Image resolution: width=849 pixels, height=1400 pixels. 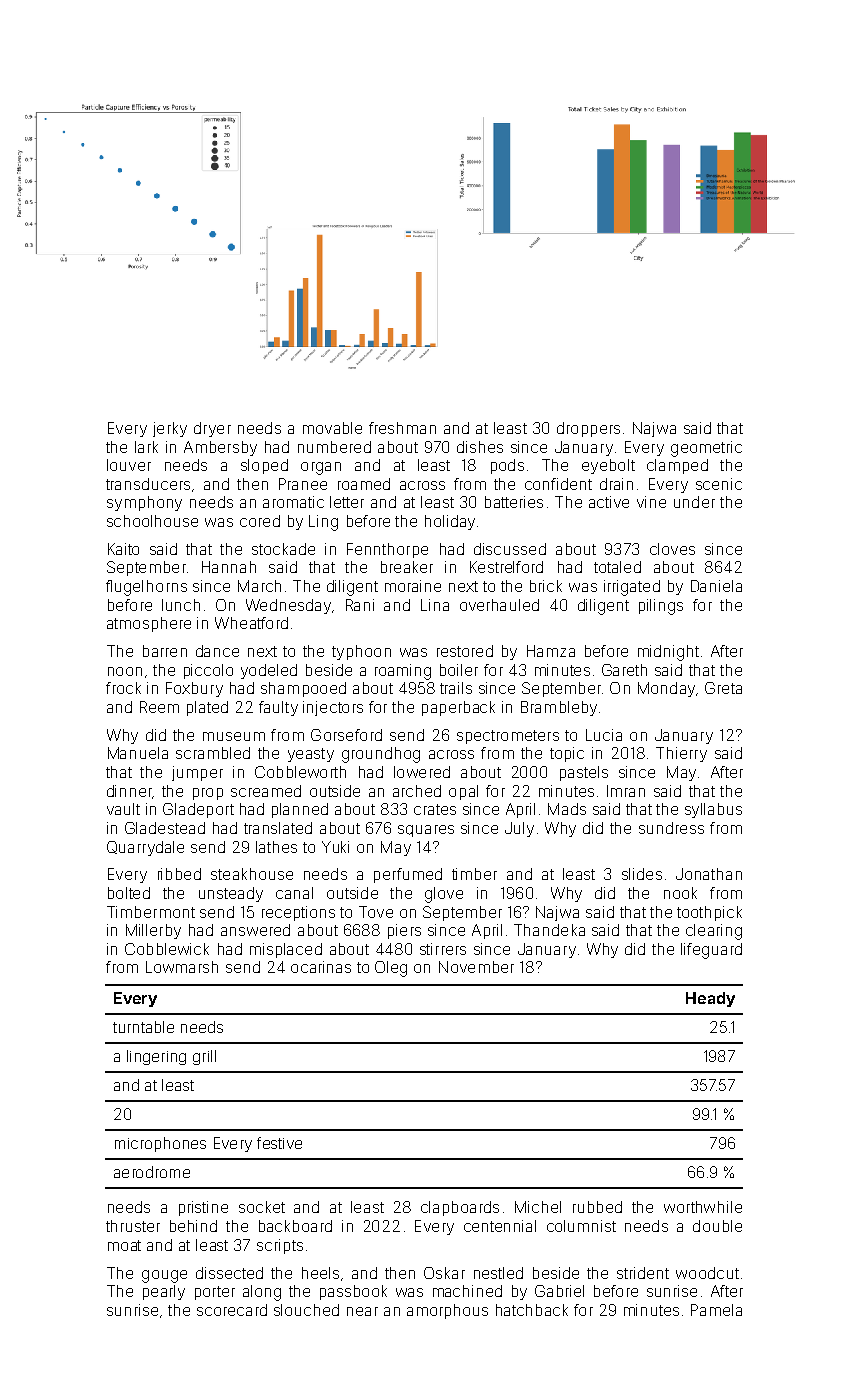 I want to click on grill, so click(x=204, y=1057).
